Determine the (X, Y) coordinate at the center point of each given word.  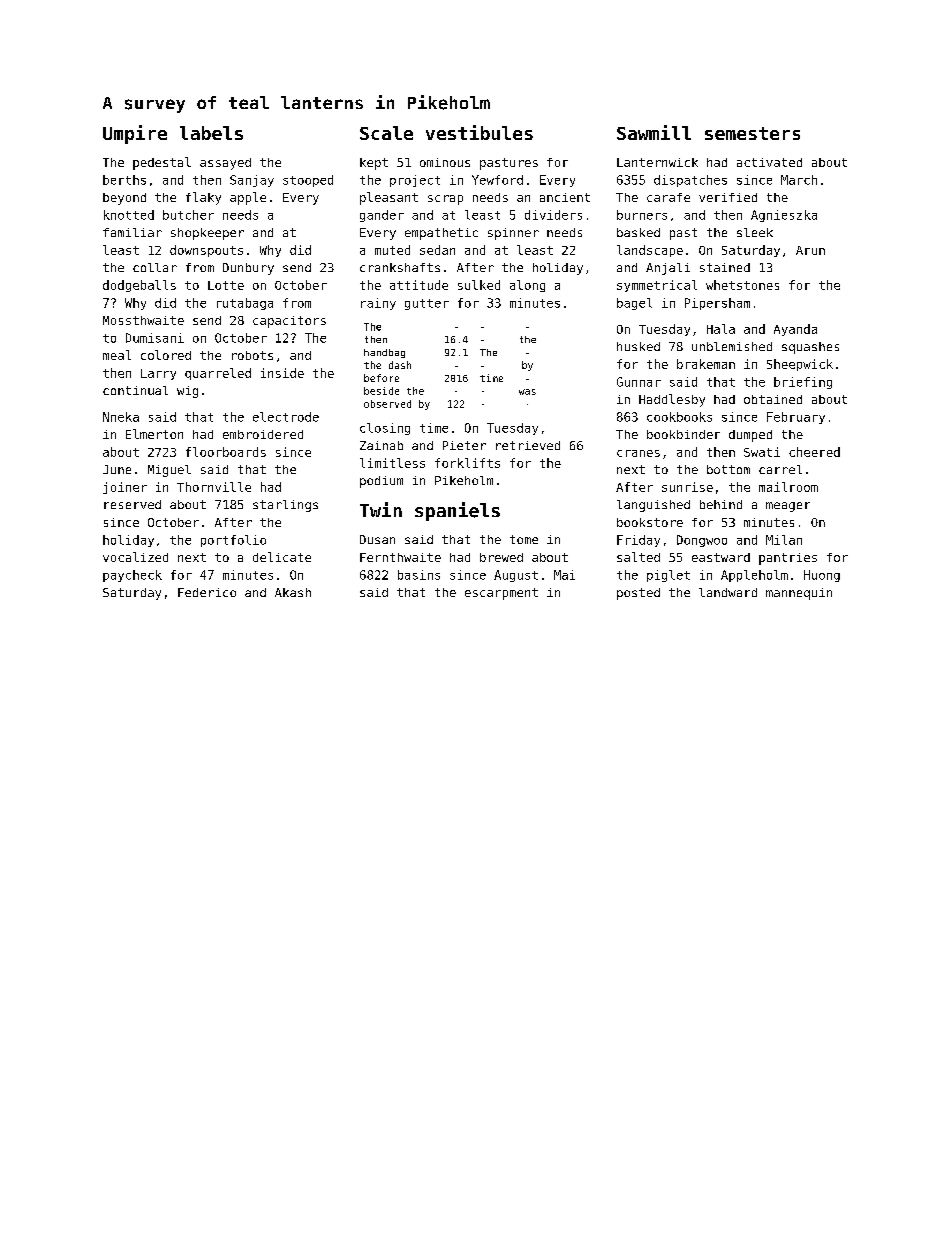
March (799, 180)
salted (638, 557)
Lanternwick (657, 162)
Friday (638, 541)
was (527, 392)
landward (728, 592)
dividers (553, 215)
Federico (207, 592)
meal (117, 355)
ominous (445, 162)
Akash (293, 592)
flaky (203, 198)
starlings (285, 506)
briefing (803, 383)
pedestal (162, 163)
